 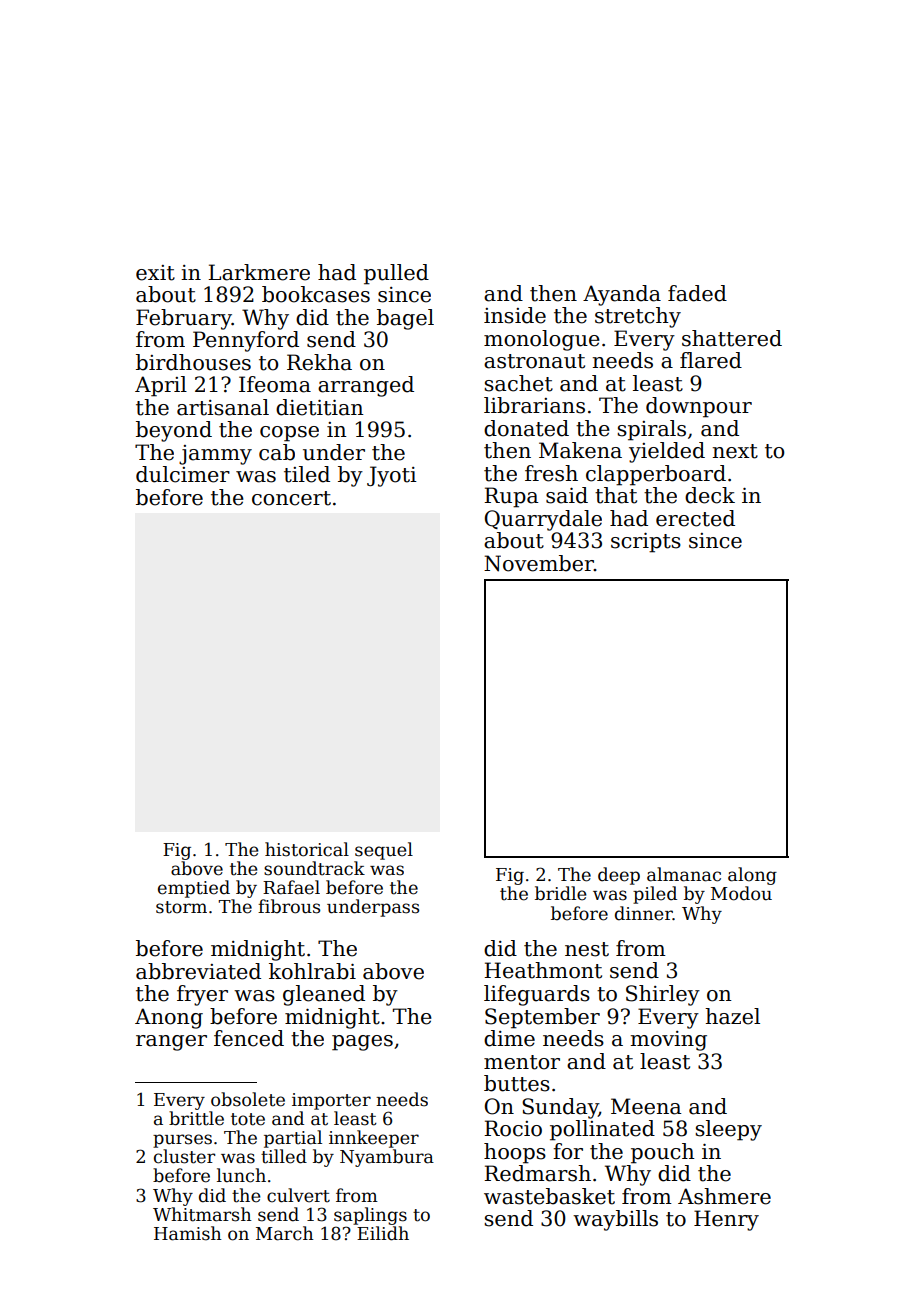 I want to click on waybills, so click(x=615, y=1220).
